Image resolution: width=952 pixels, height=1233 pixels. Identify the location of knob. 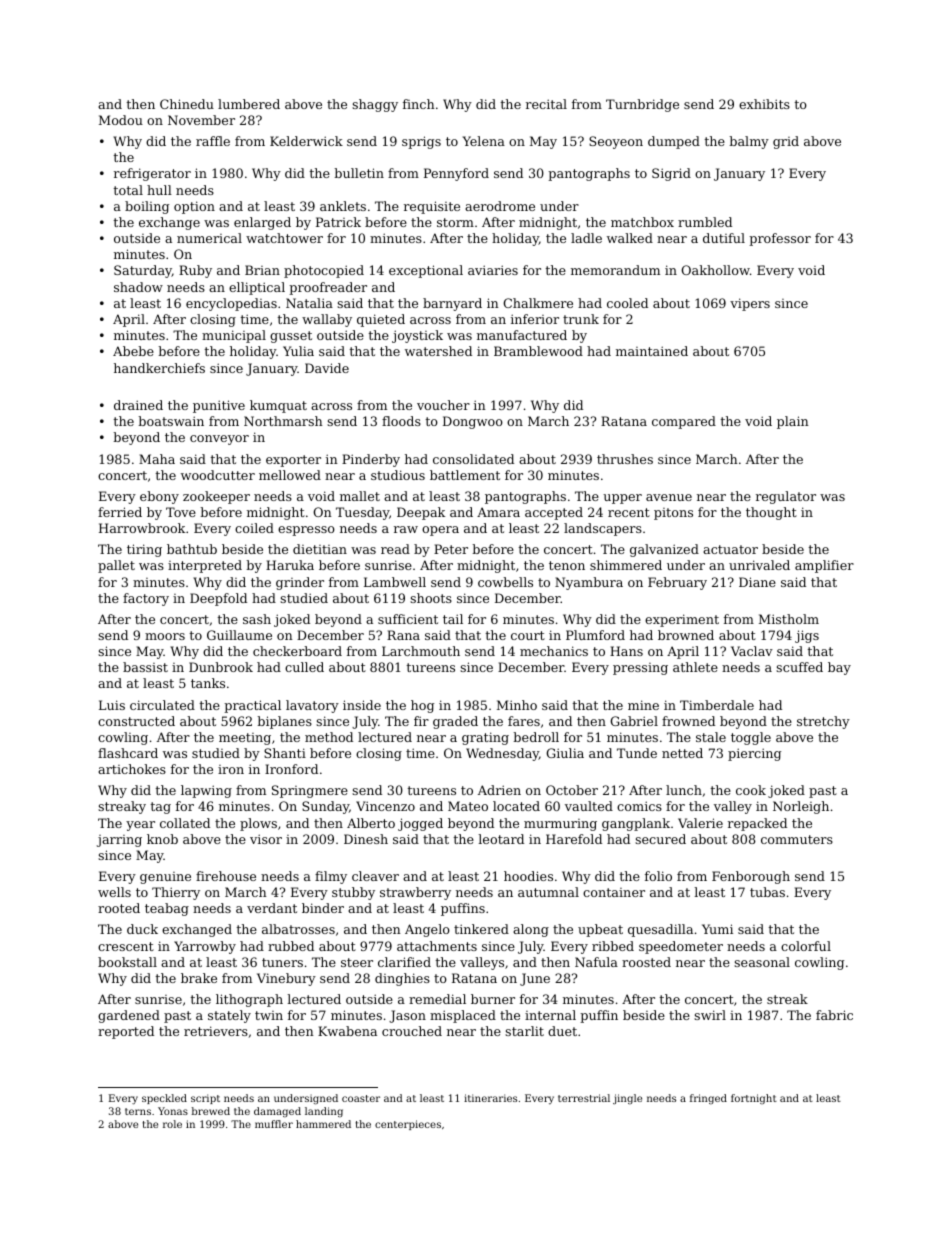
(162, 839).
